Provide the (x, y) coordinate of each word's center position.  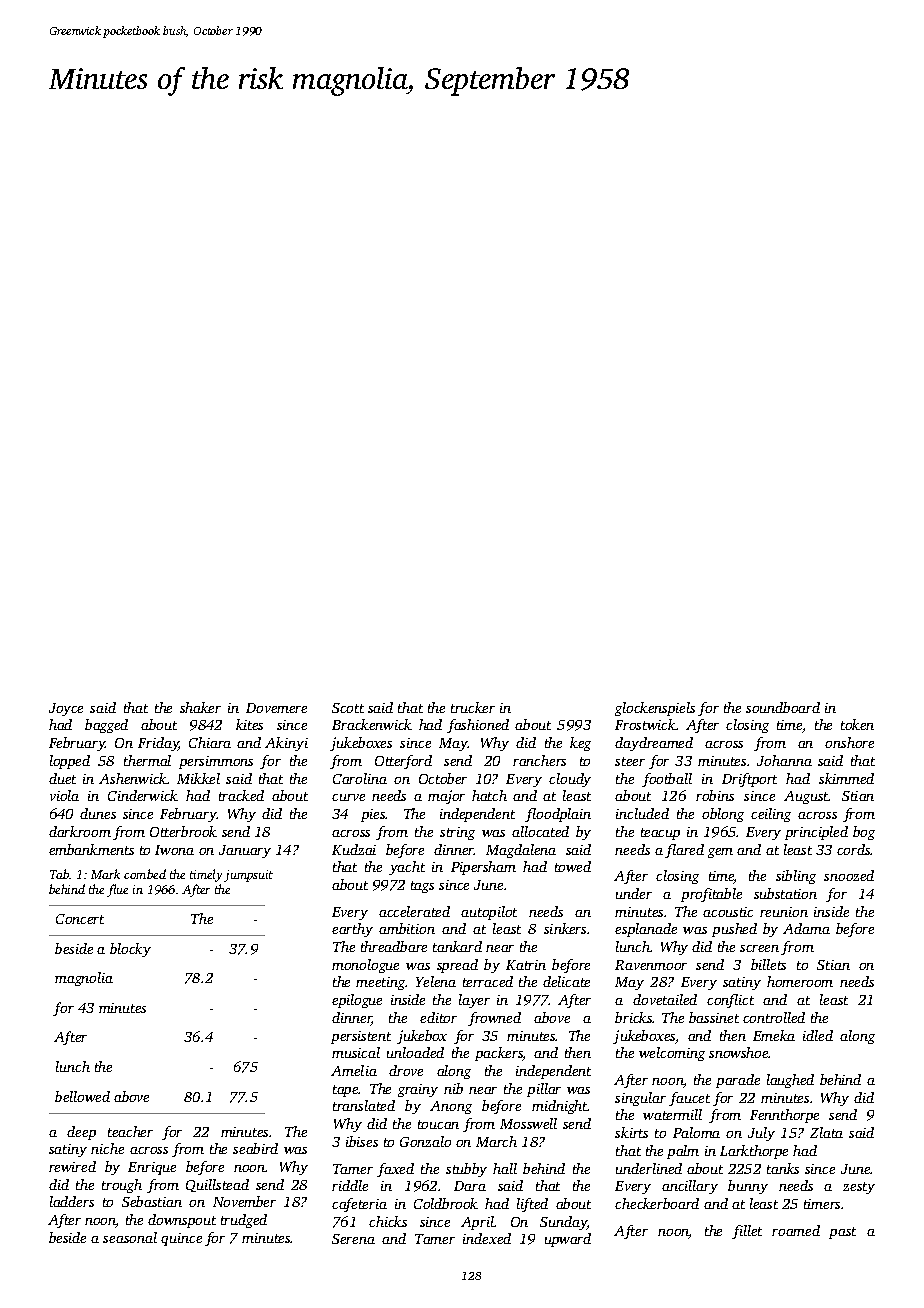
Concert (80, 919)
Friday (158, 744)
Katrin (526, 965)
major (446, 797)
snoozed (849, 875)
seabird (255, 1148)
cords (854, 849)
